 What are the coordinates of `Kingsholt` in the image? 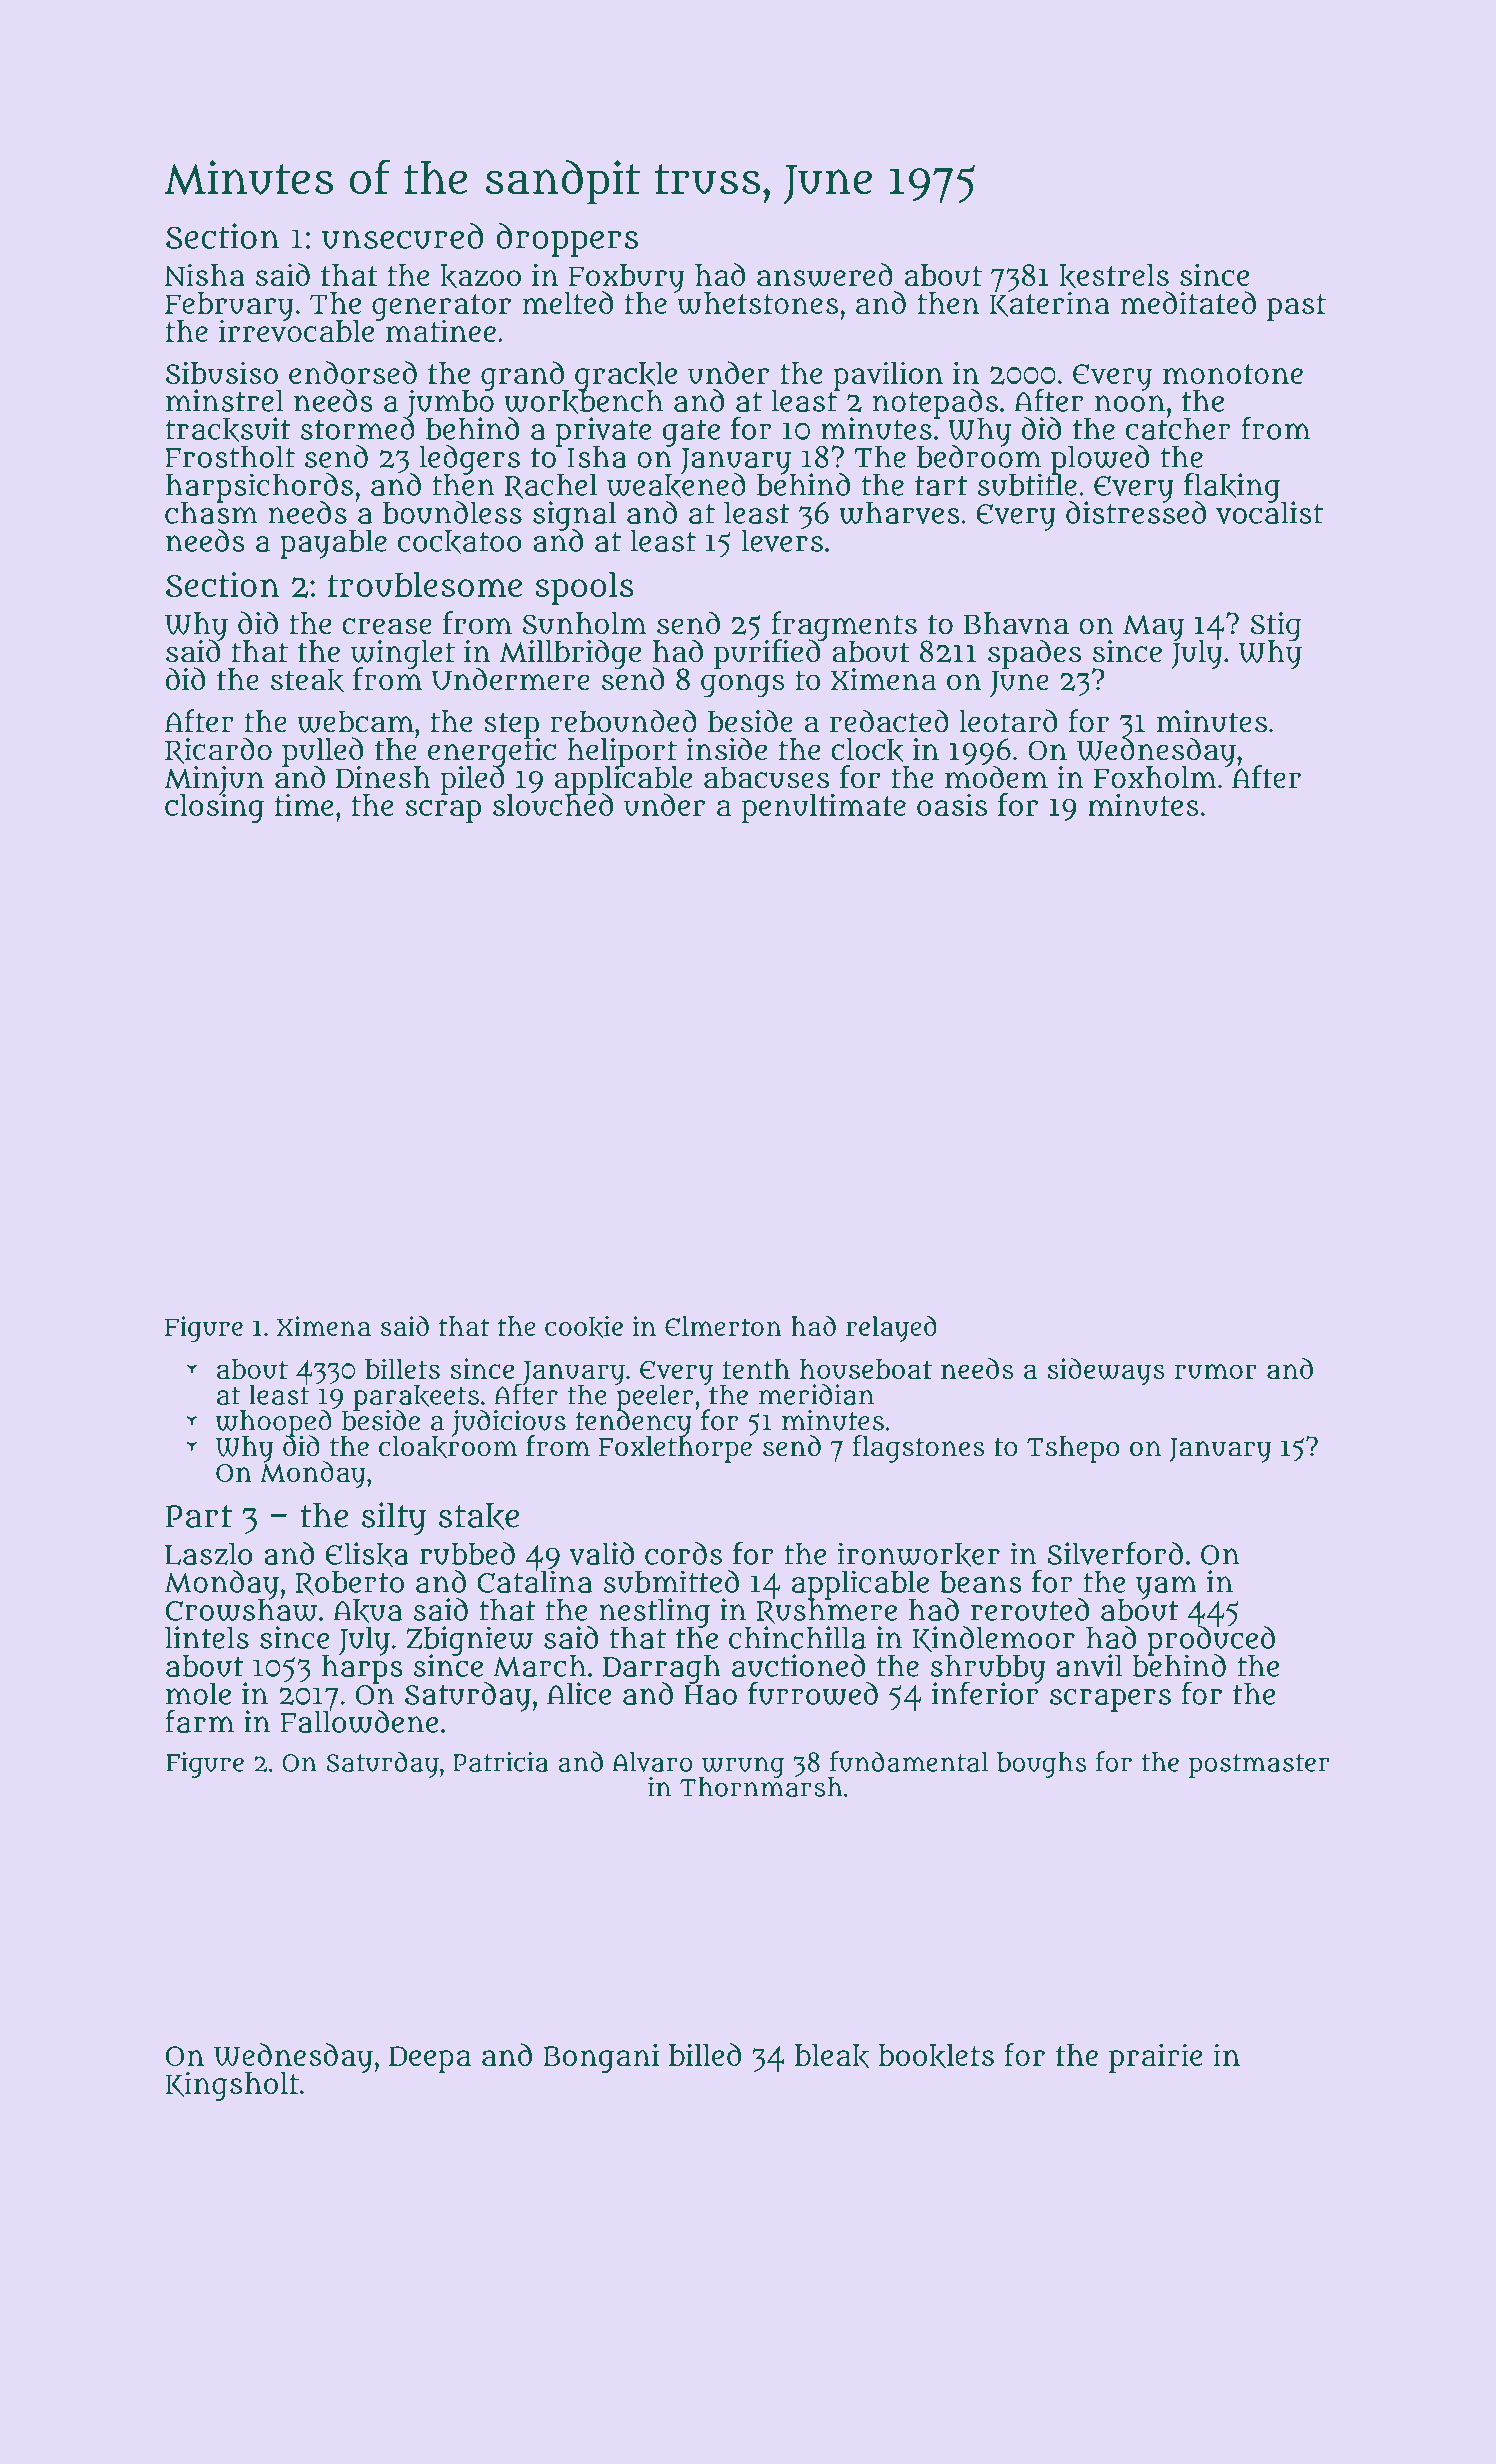 It's located at (232, 2086).
